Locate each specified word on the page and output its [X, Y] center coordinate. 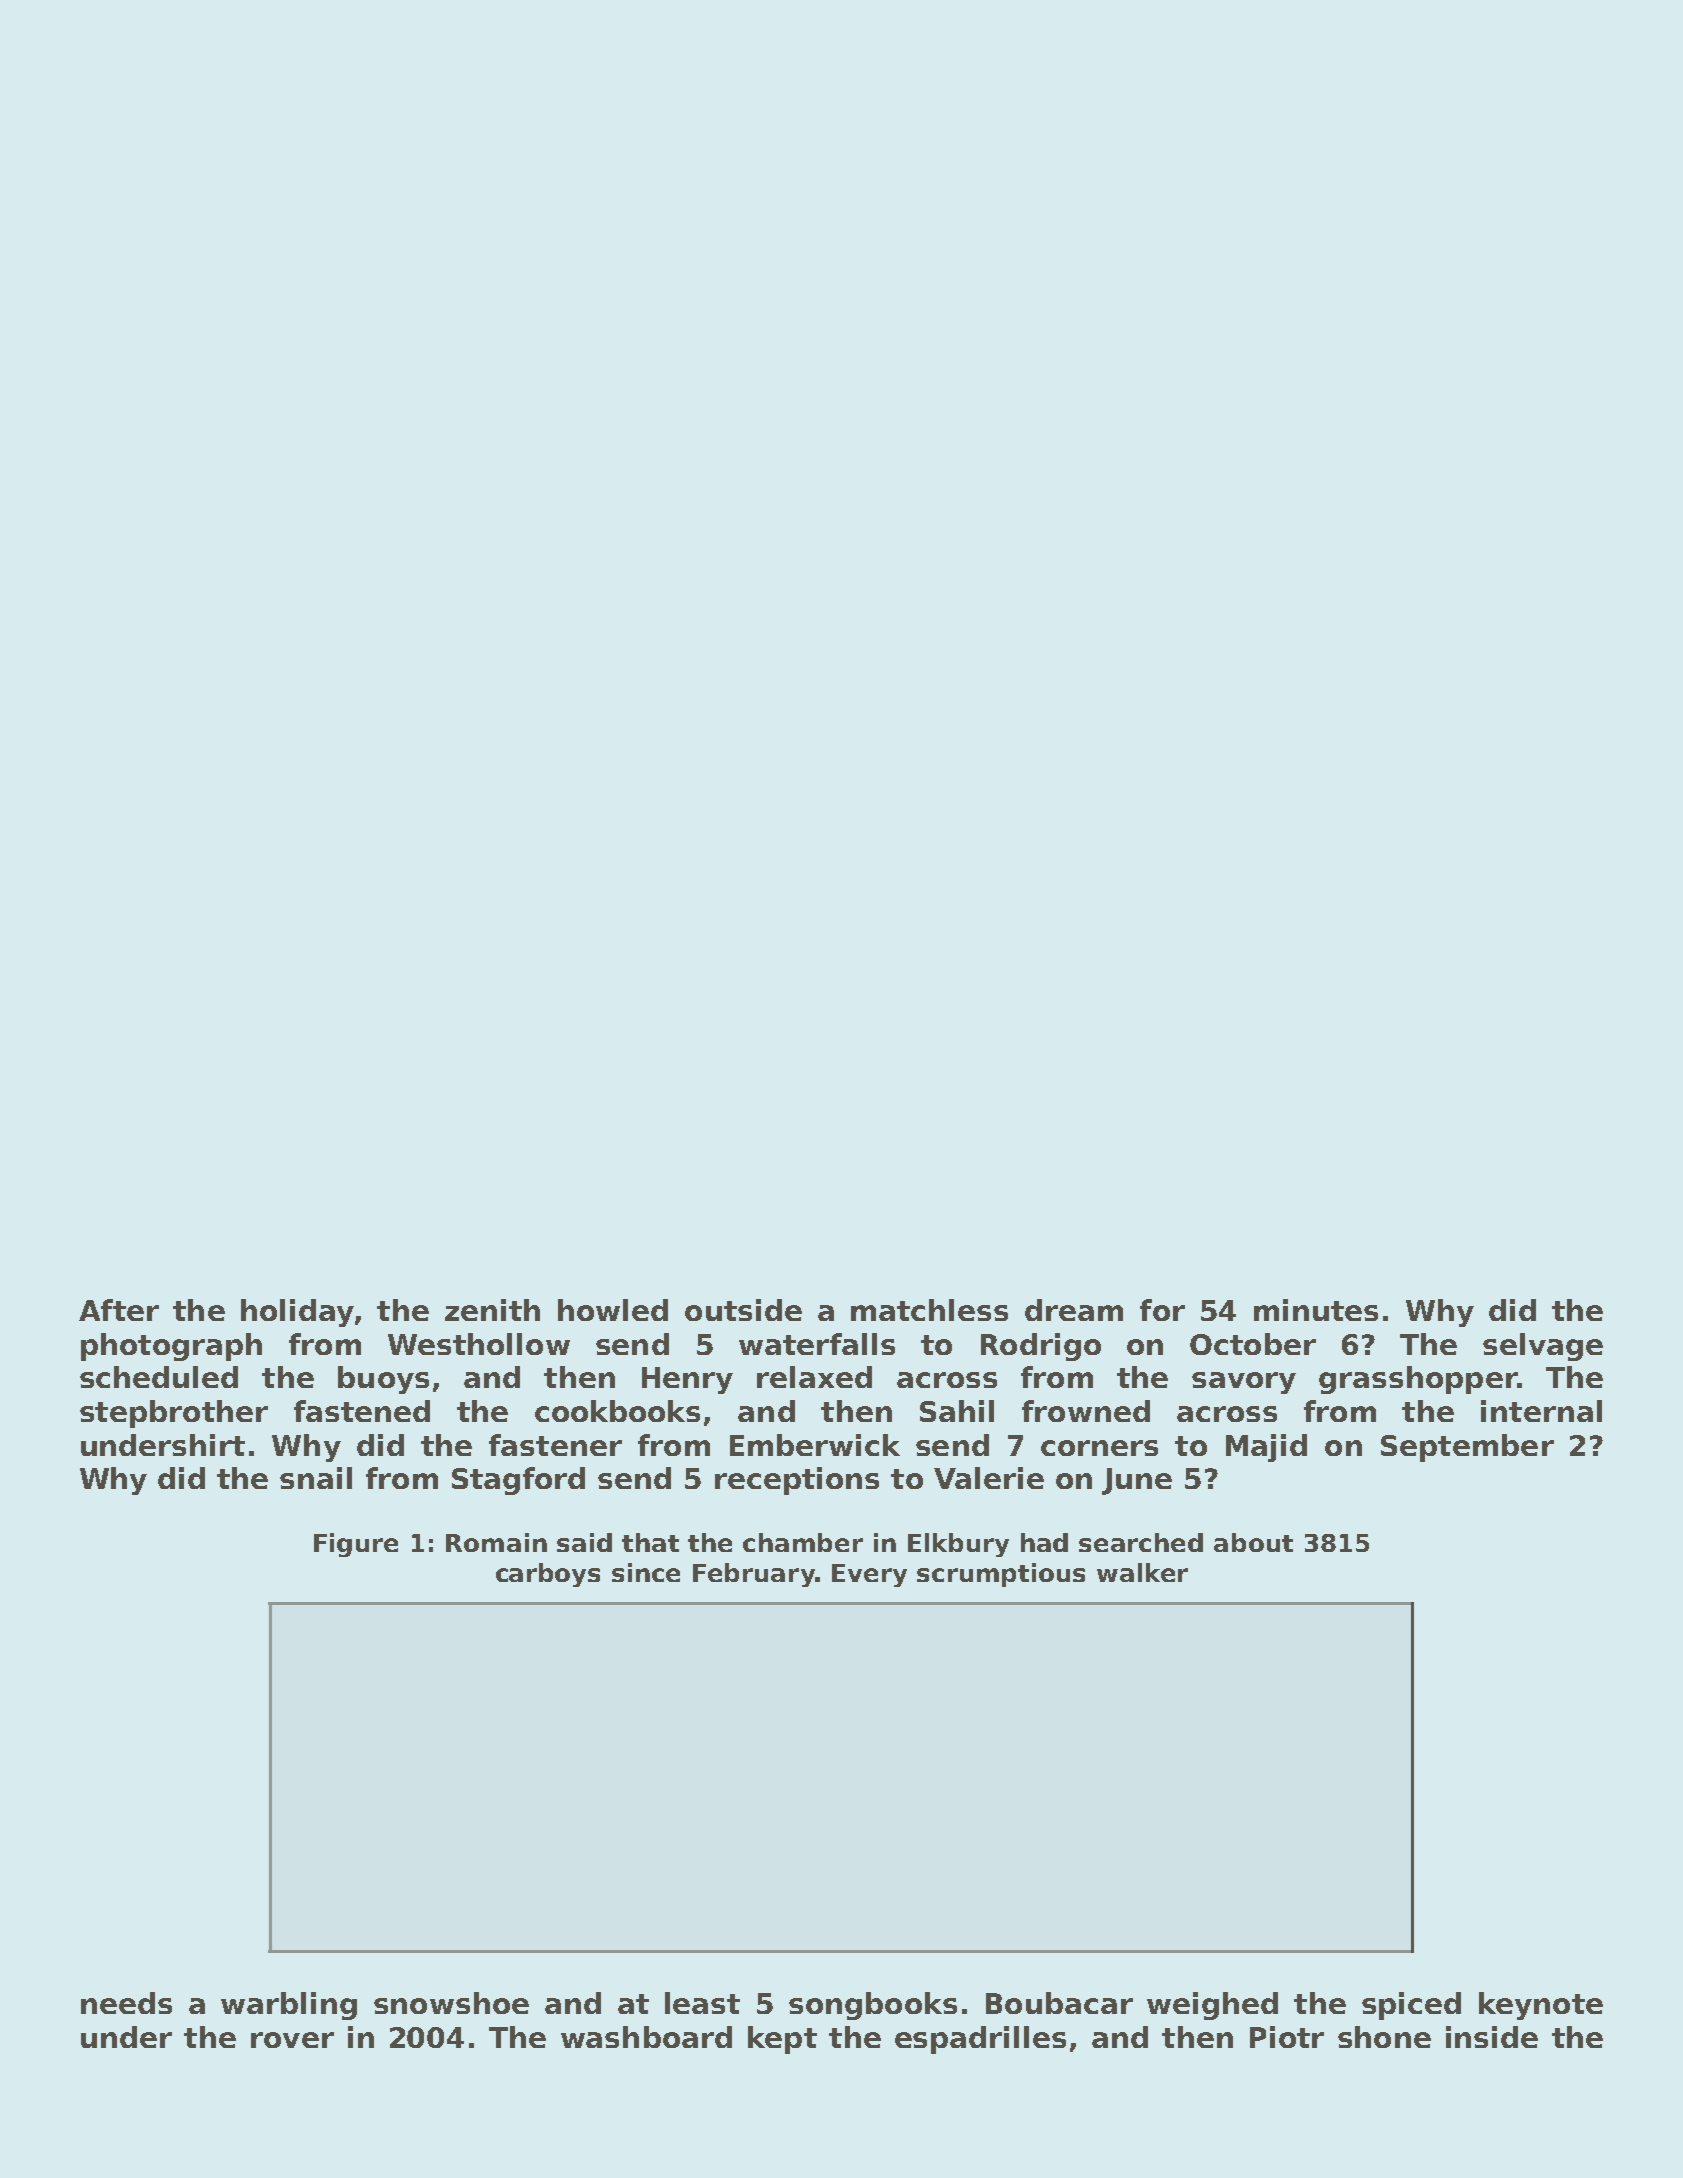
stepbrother [174, 1414]
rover [292, 2040]
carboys [548, 1575]
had [1044, 1542]
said [584, 1542]
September [1467, 1448]
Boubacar [1059, 2003]
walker [1142, 1572]
